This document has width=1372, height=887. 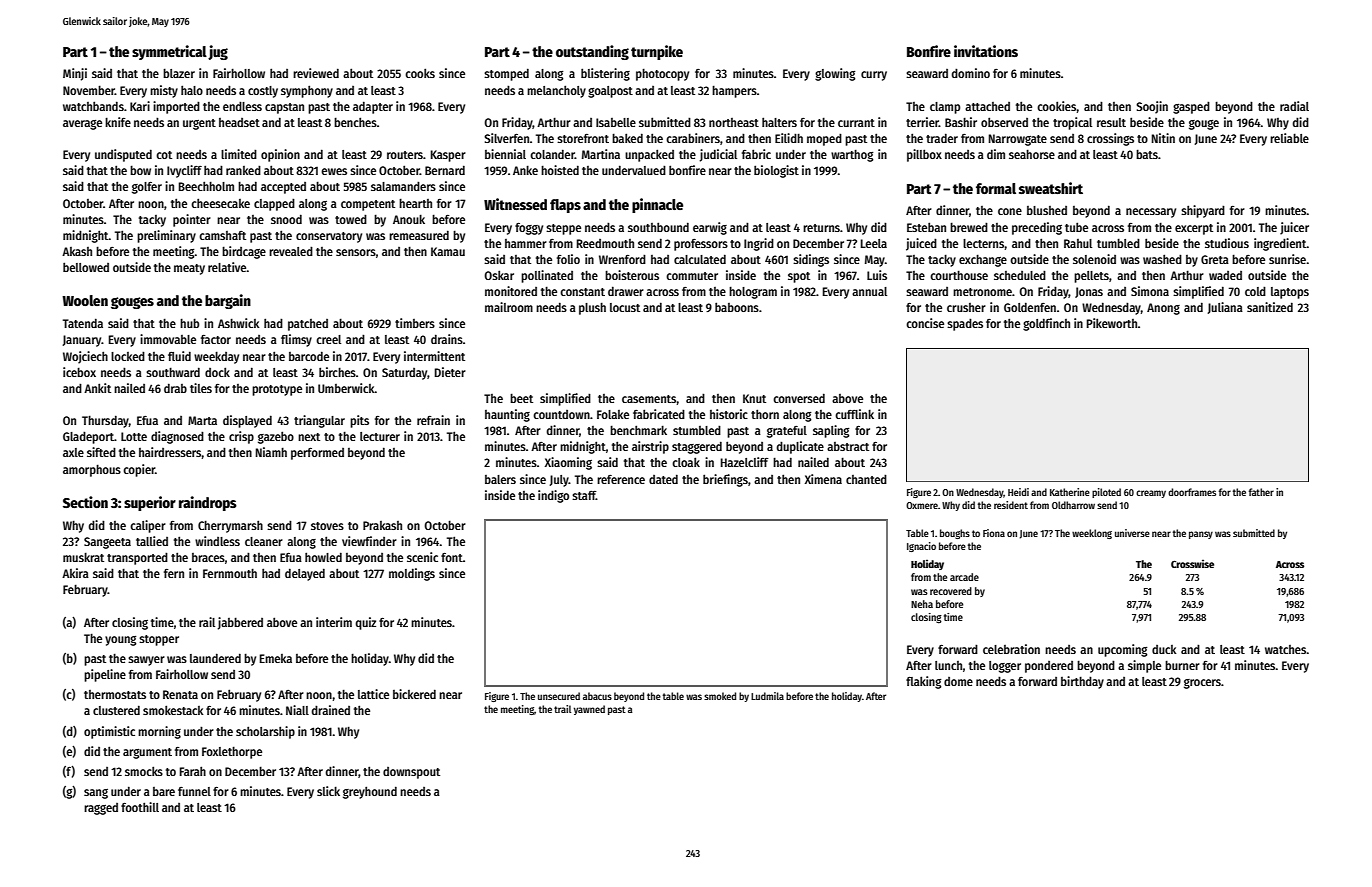 What do you see at coordinates (737, 307) in the document?
I see `baboons` at bounding box center [737, 307].
